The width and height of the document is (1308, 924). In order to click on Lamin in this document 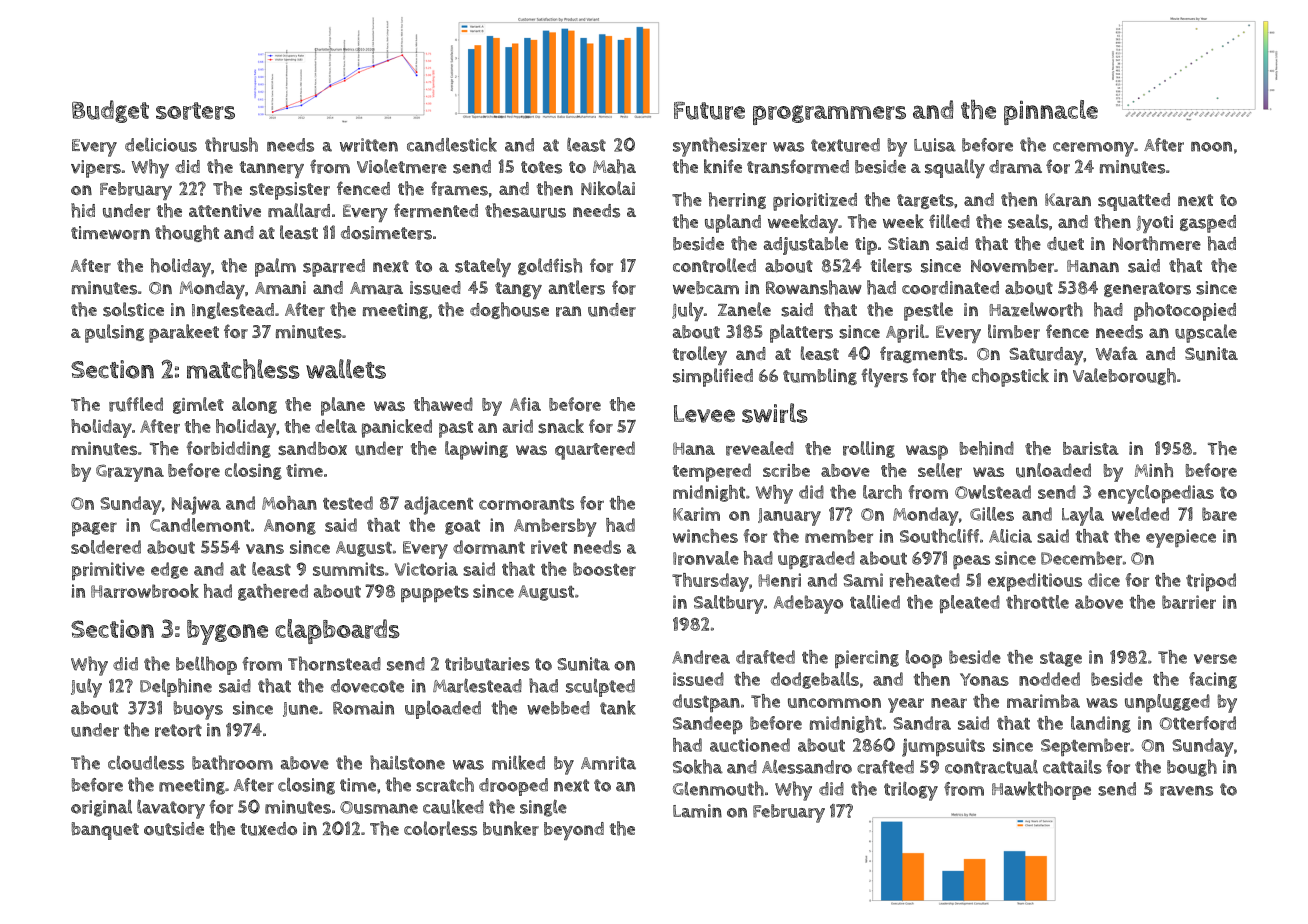, I will do `click(697, 811)`.
